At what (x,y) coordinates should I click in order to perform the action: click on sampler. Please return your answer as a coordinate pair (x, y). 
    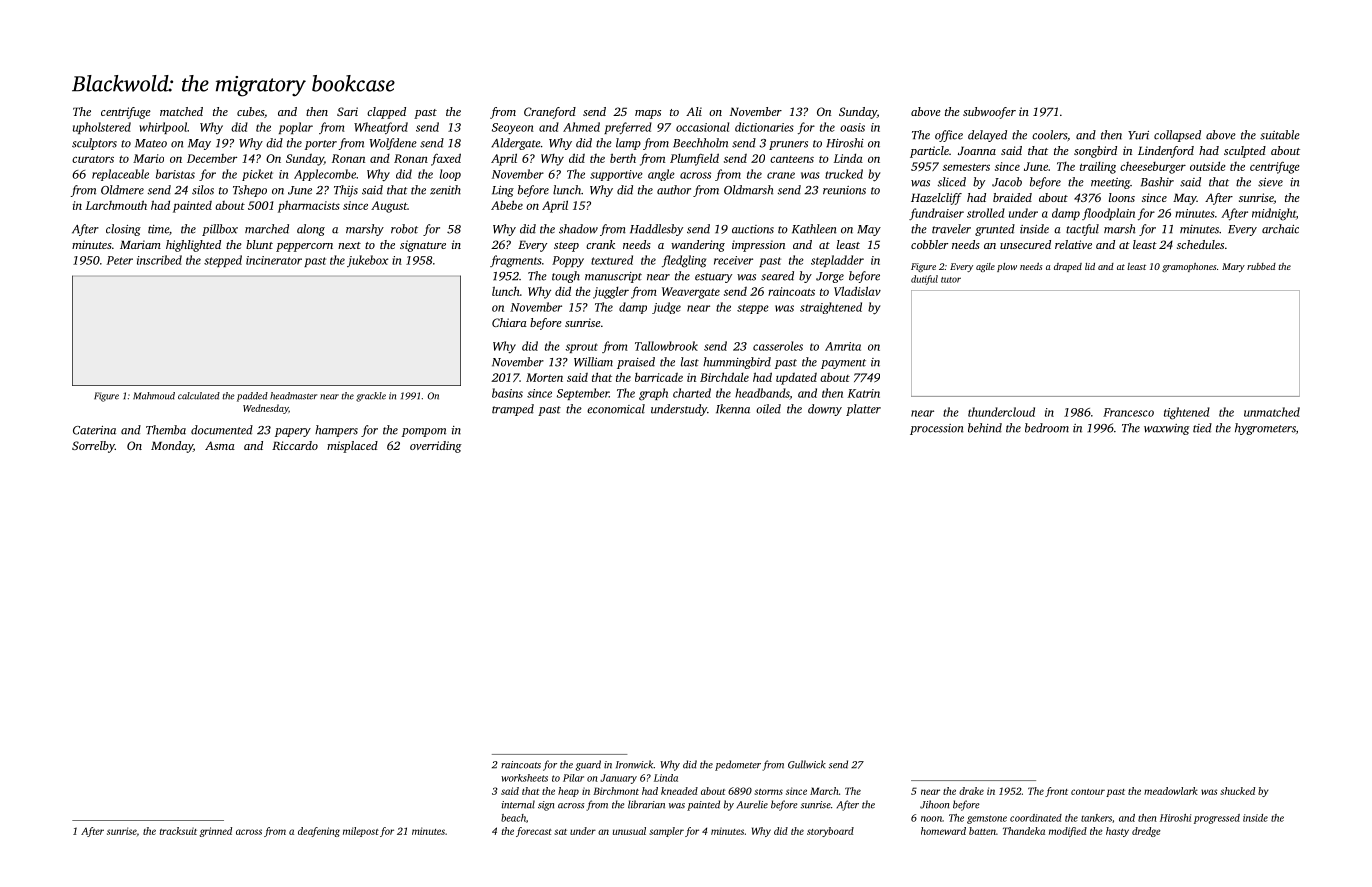
    Looking at the image, I should click on (666, 832).
